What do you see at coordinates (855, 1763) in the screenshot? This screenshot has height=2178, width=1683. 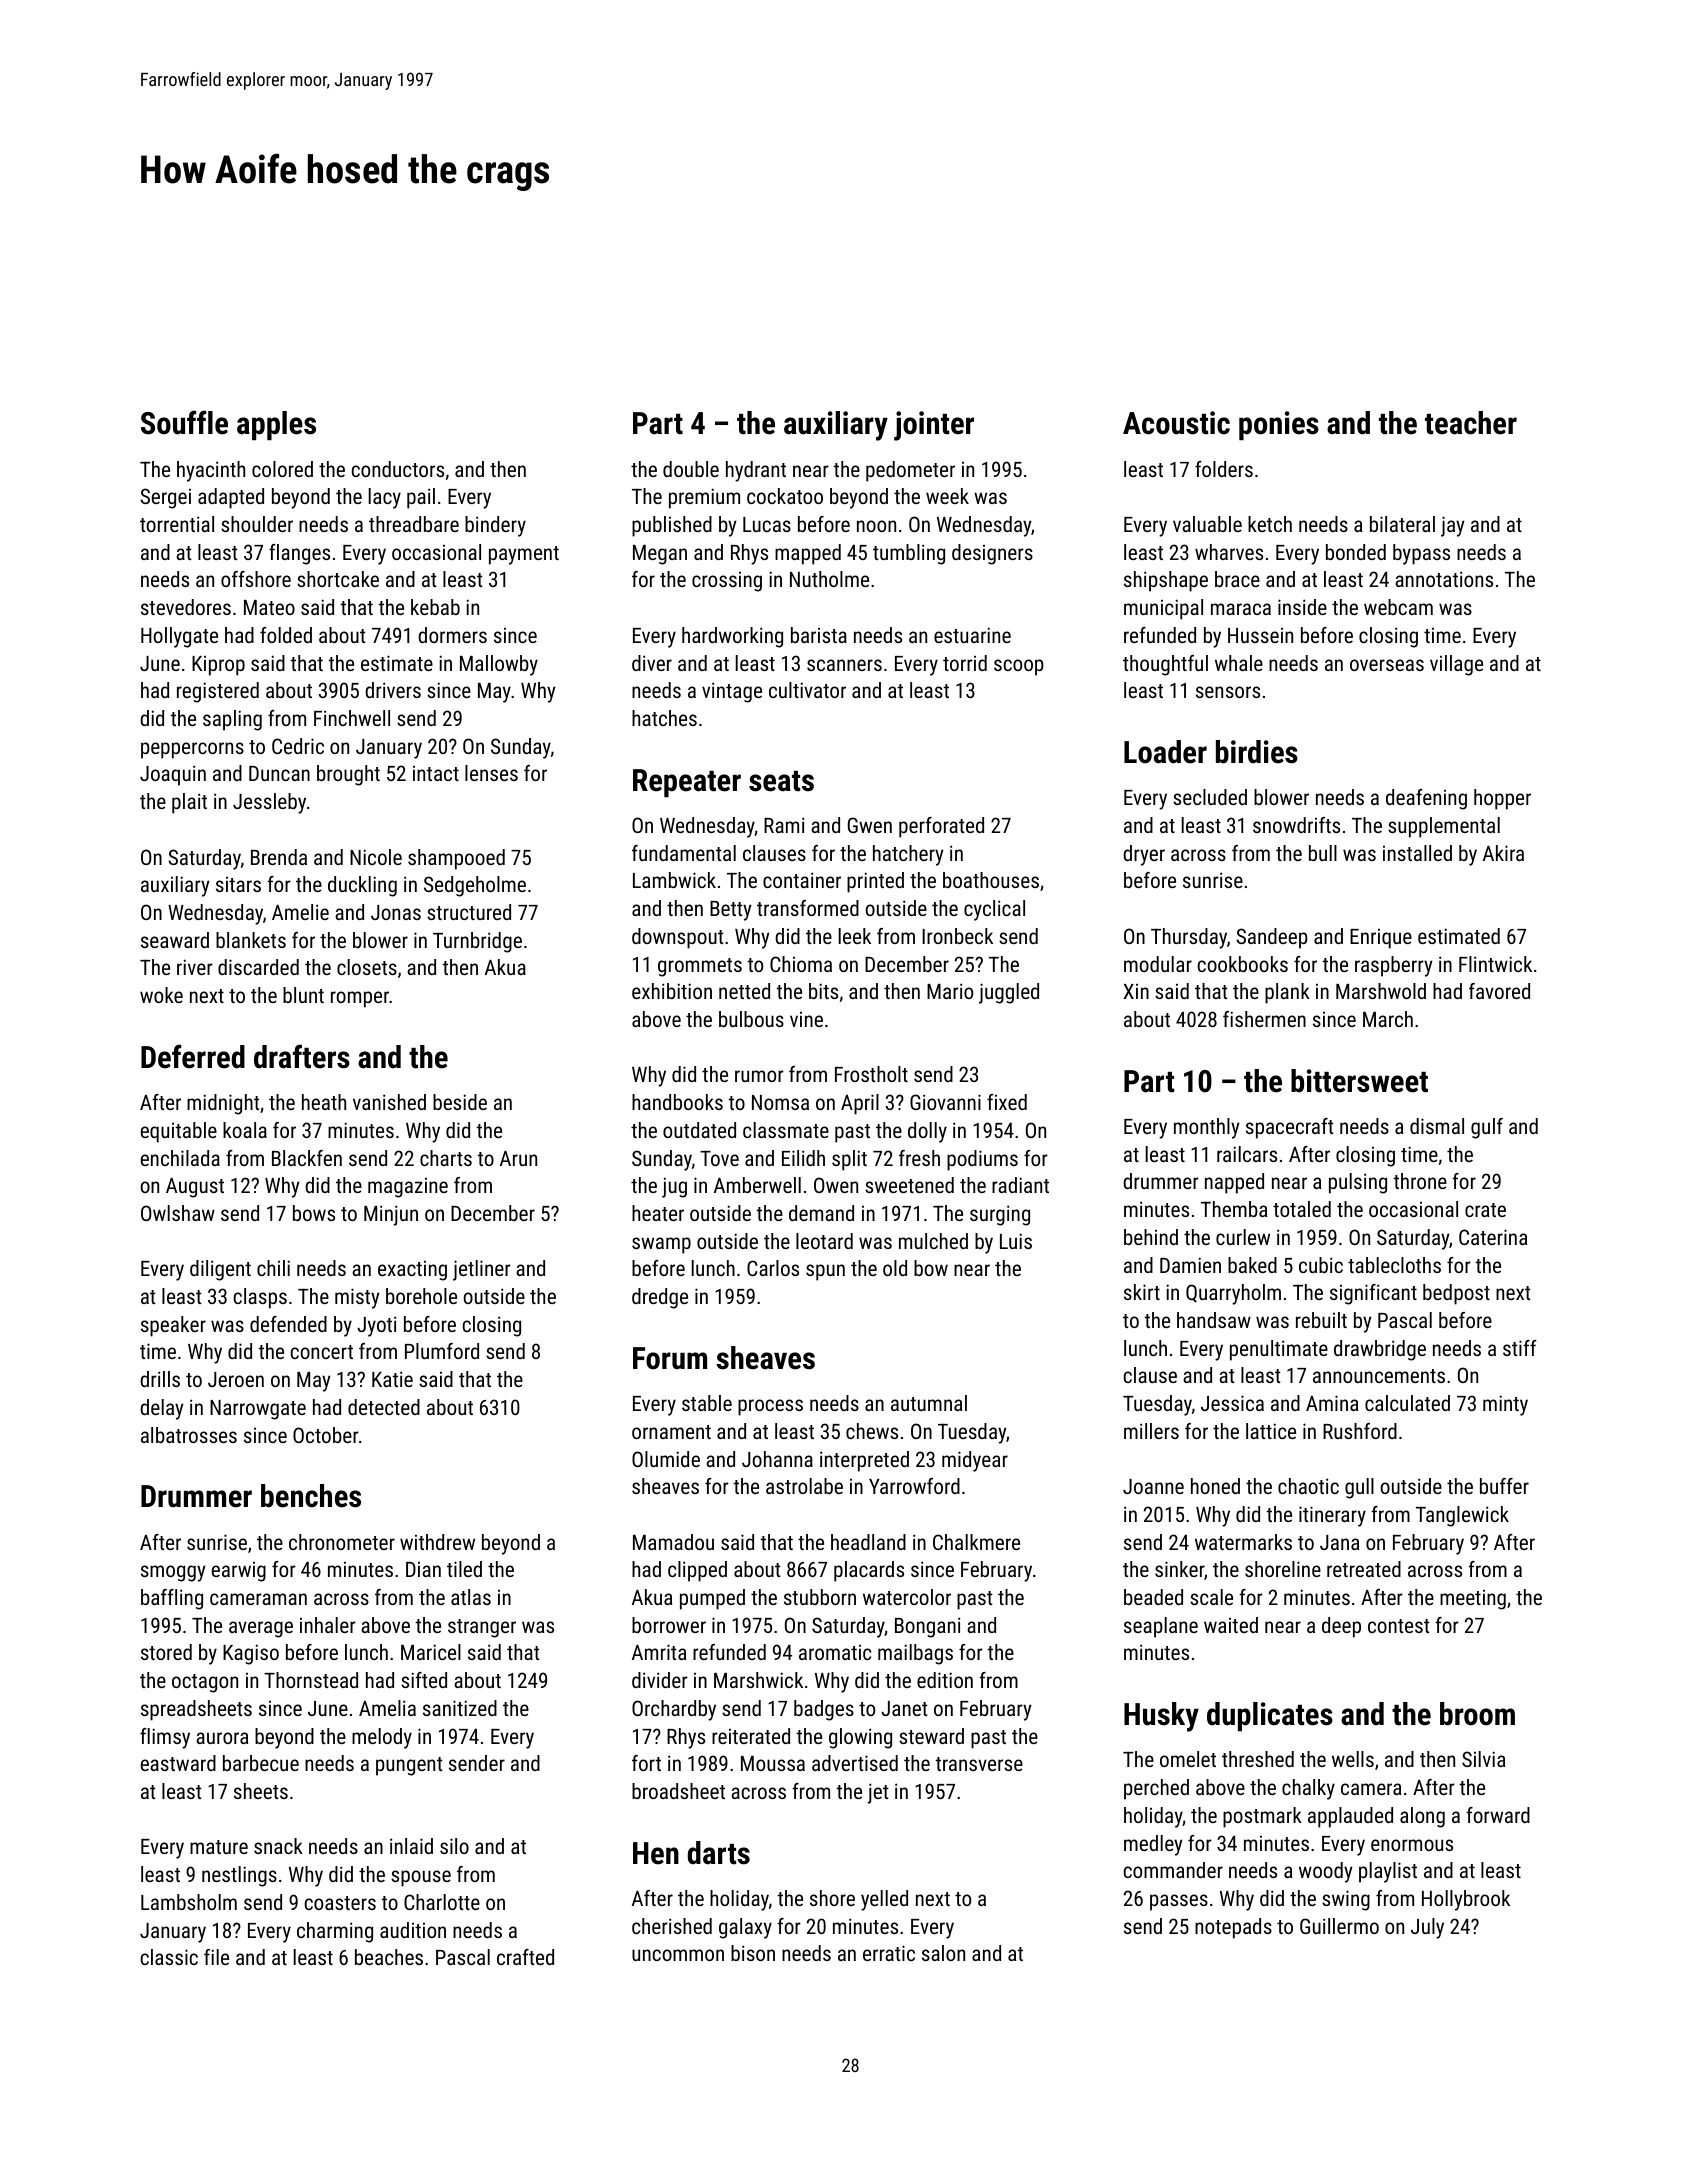 I see `advertised` at bounding box center [855, 1763].
